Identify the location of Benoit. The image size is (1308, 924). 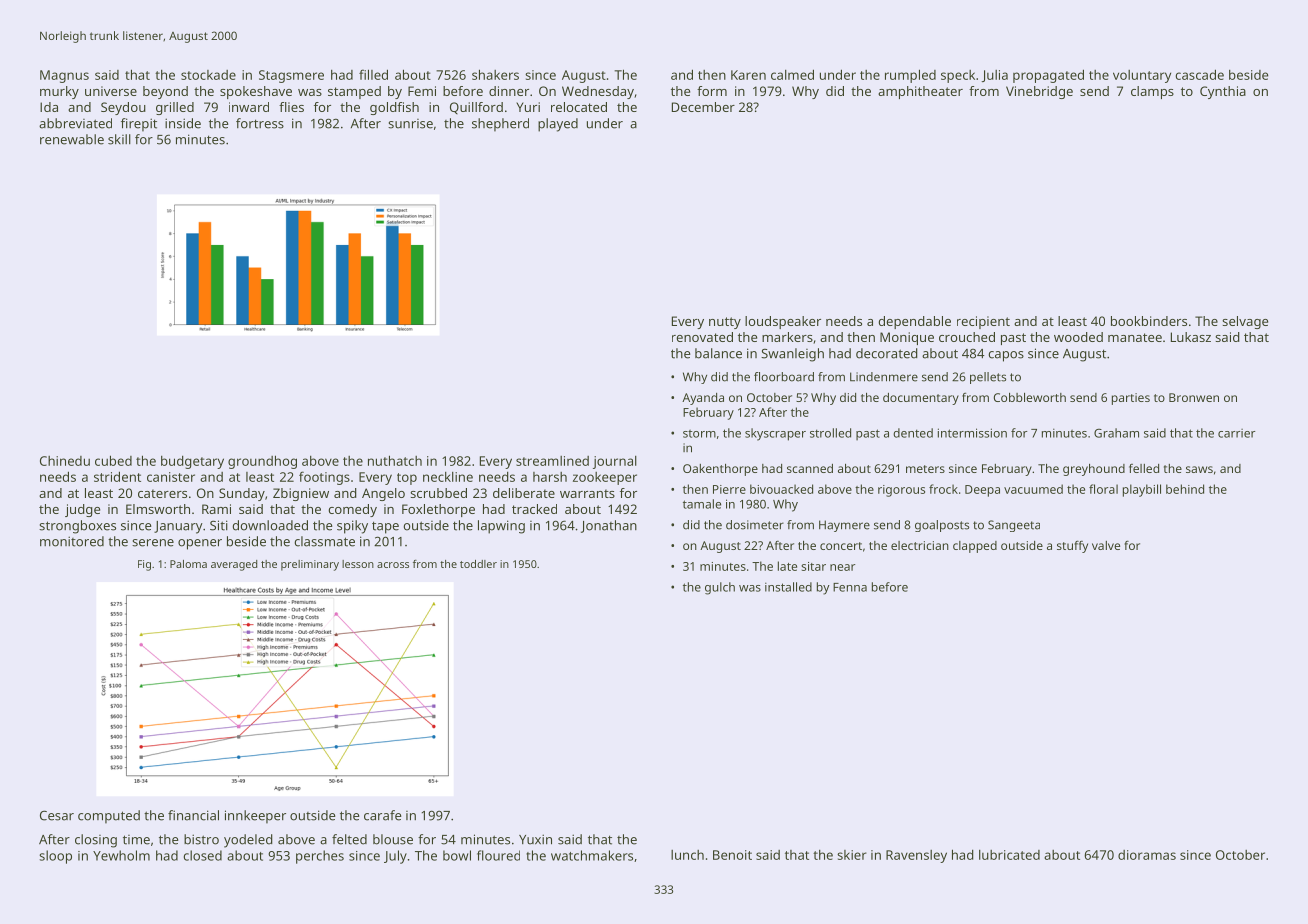
(732, 855).
